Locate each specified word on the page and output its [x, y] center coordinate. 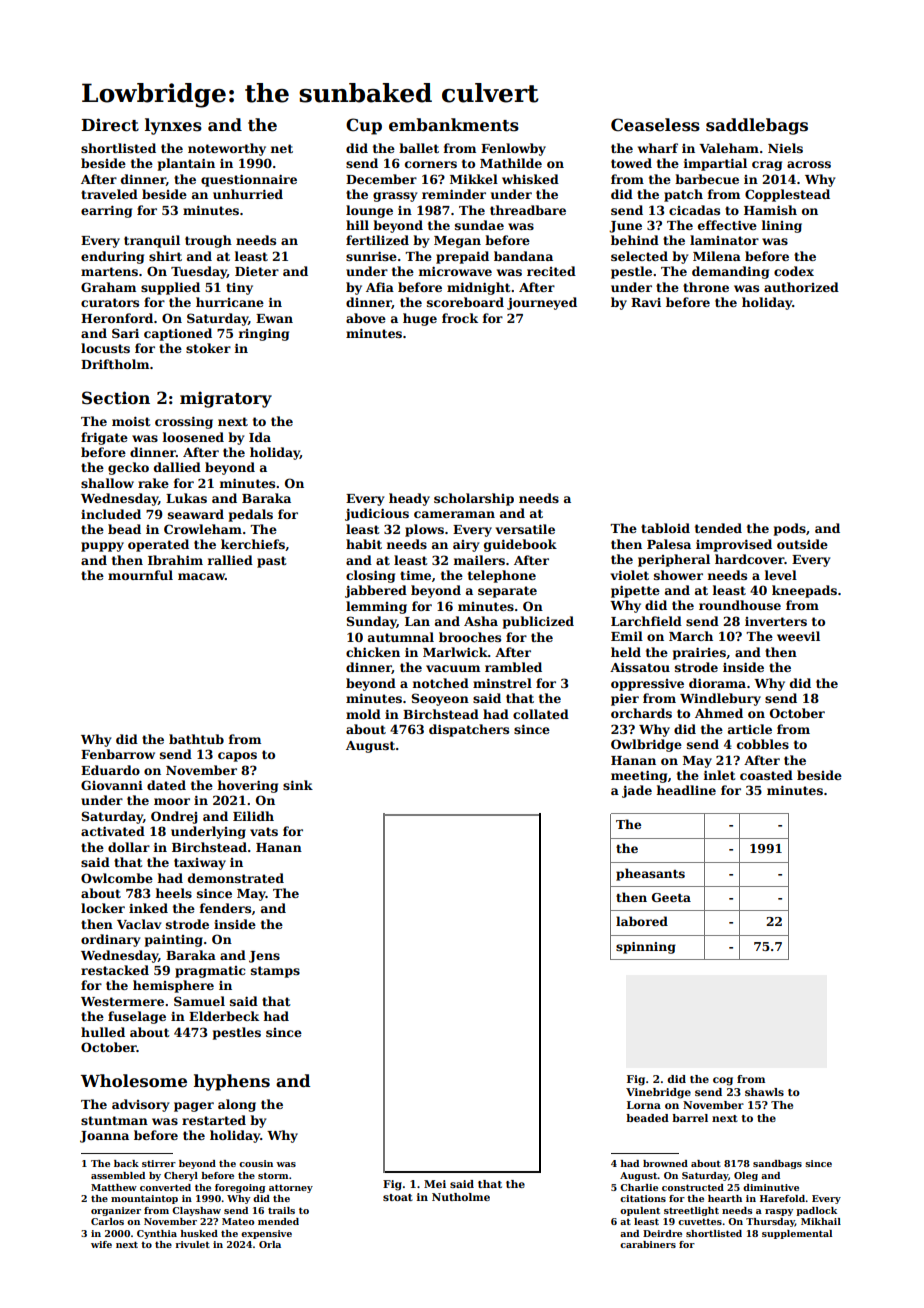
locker [103, 908]
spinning [646, 948]
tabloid [665, 528]
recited [551, 271]
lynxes [173, 126]
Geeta [671, 897]
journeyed [542, 303]
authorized [801, 287]
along [237, 1105]
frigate [104, 438]
